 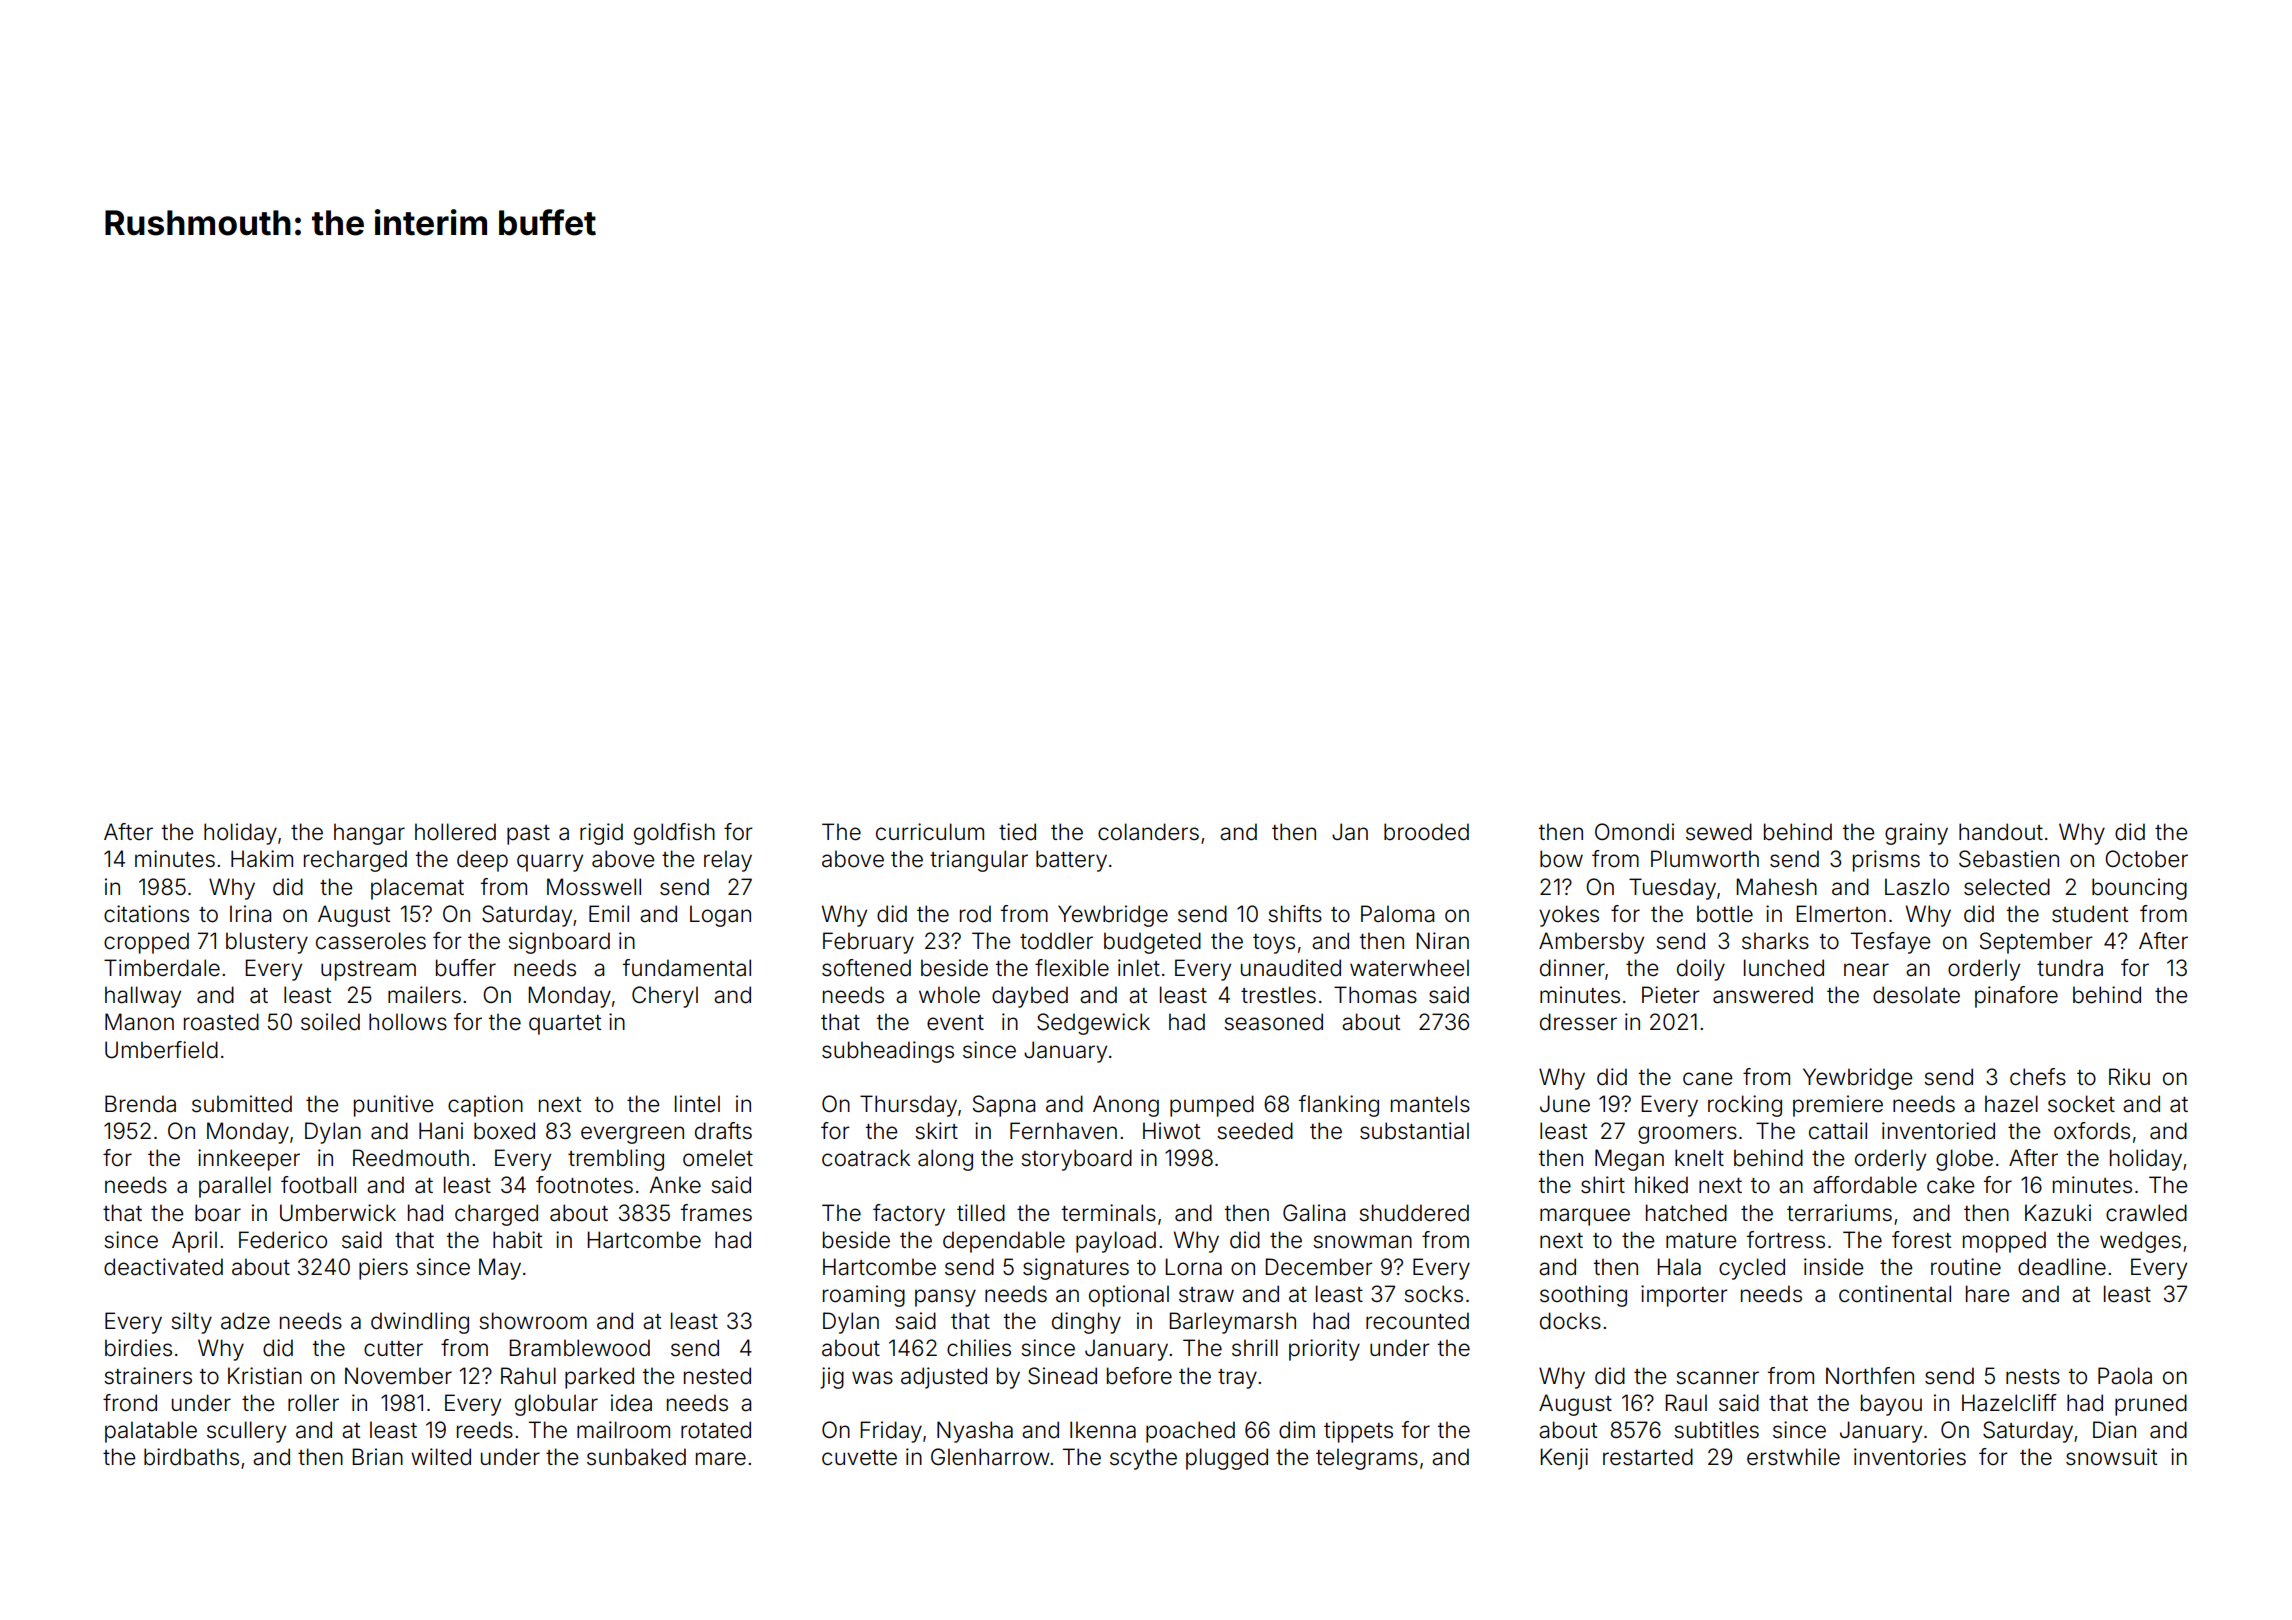 What do you see at coordinates (888, 1052) in the screenshot?
I see `subheadings` at bounding box center [888, 1052].
